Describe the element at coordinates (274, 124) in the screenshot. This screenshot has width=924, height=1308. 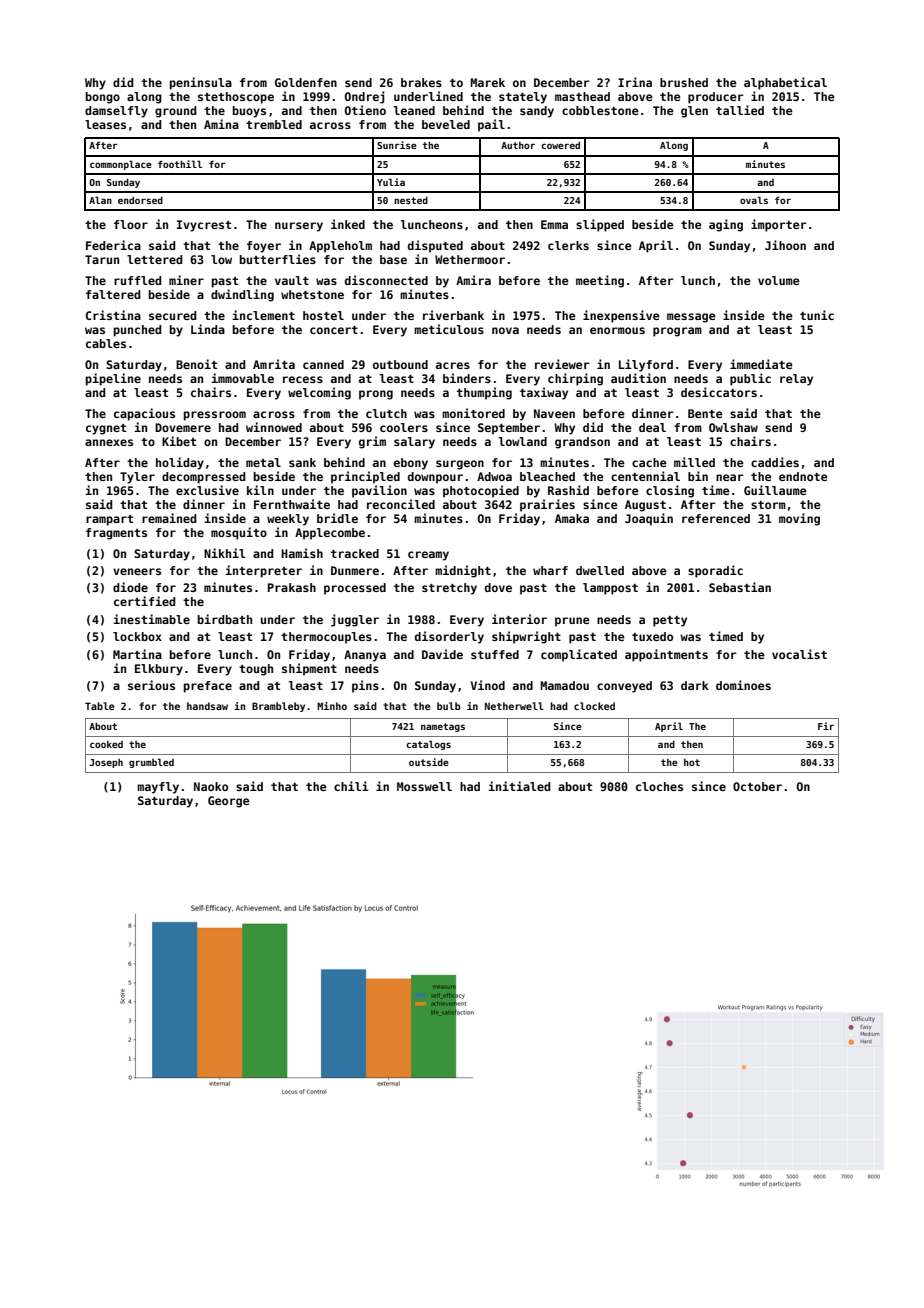
I see `trembled` at that location.
